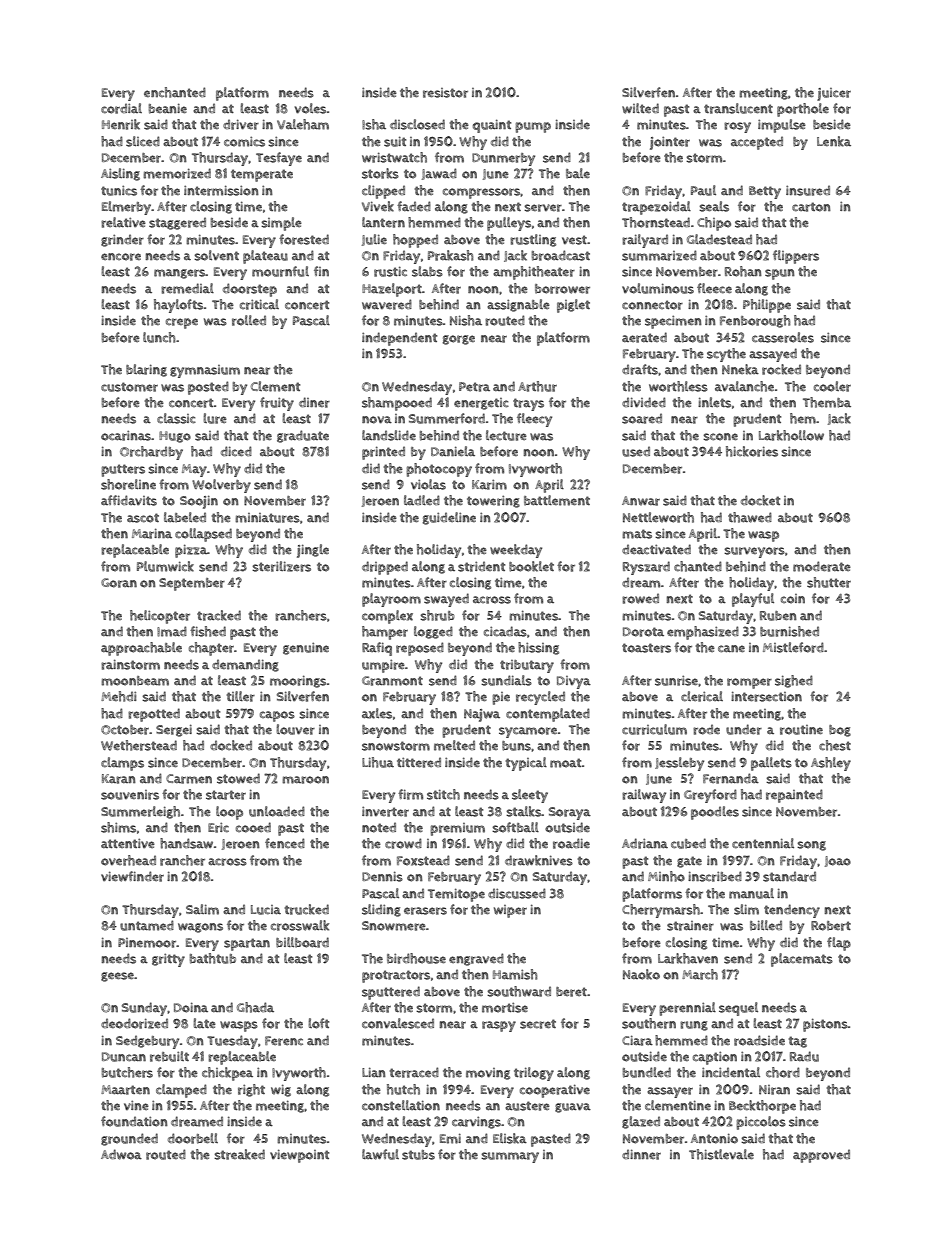 The image size is (952, 1233). Describe the element at coordinates (174, 730) in the screenshot. I see `Sergei` at that location.
